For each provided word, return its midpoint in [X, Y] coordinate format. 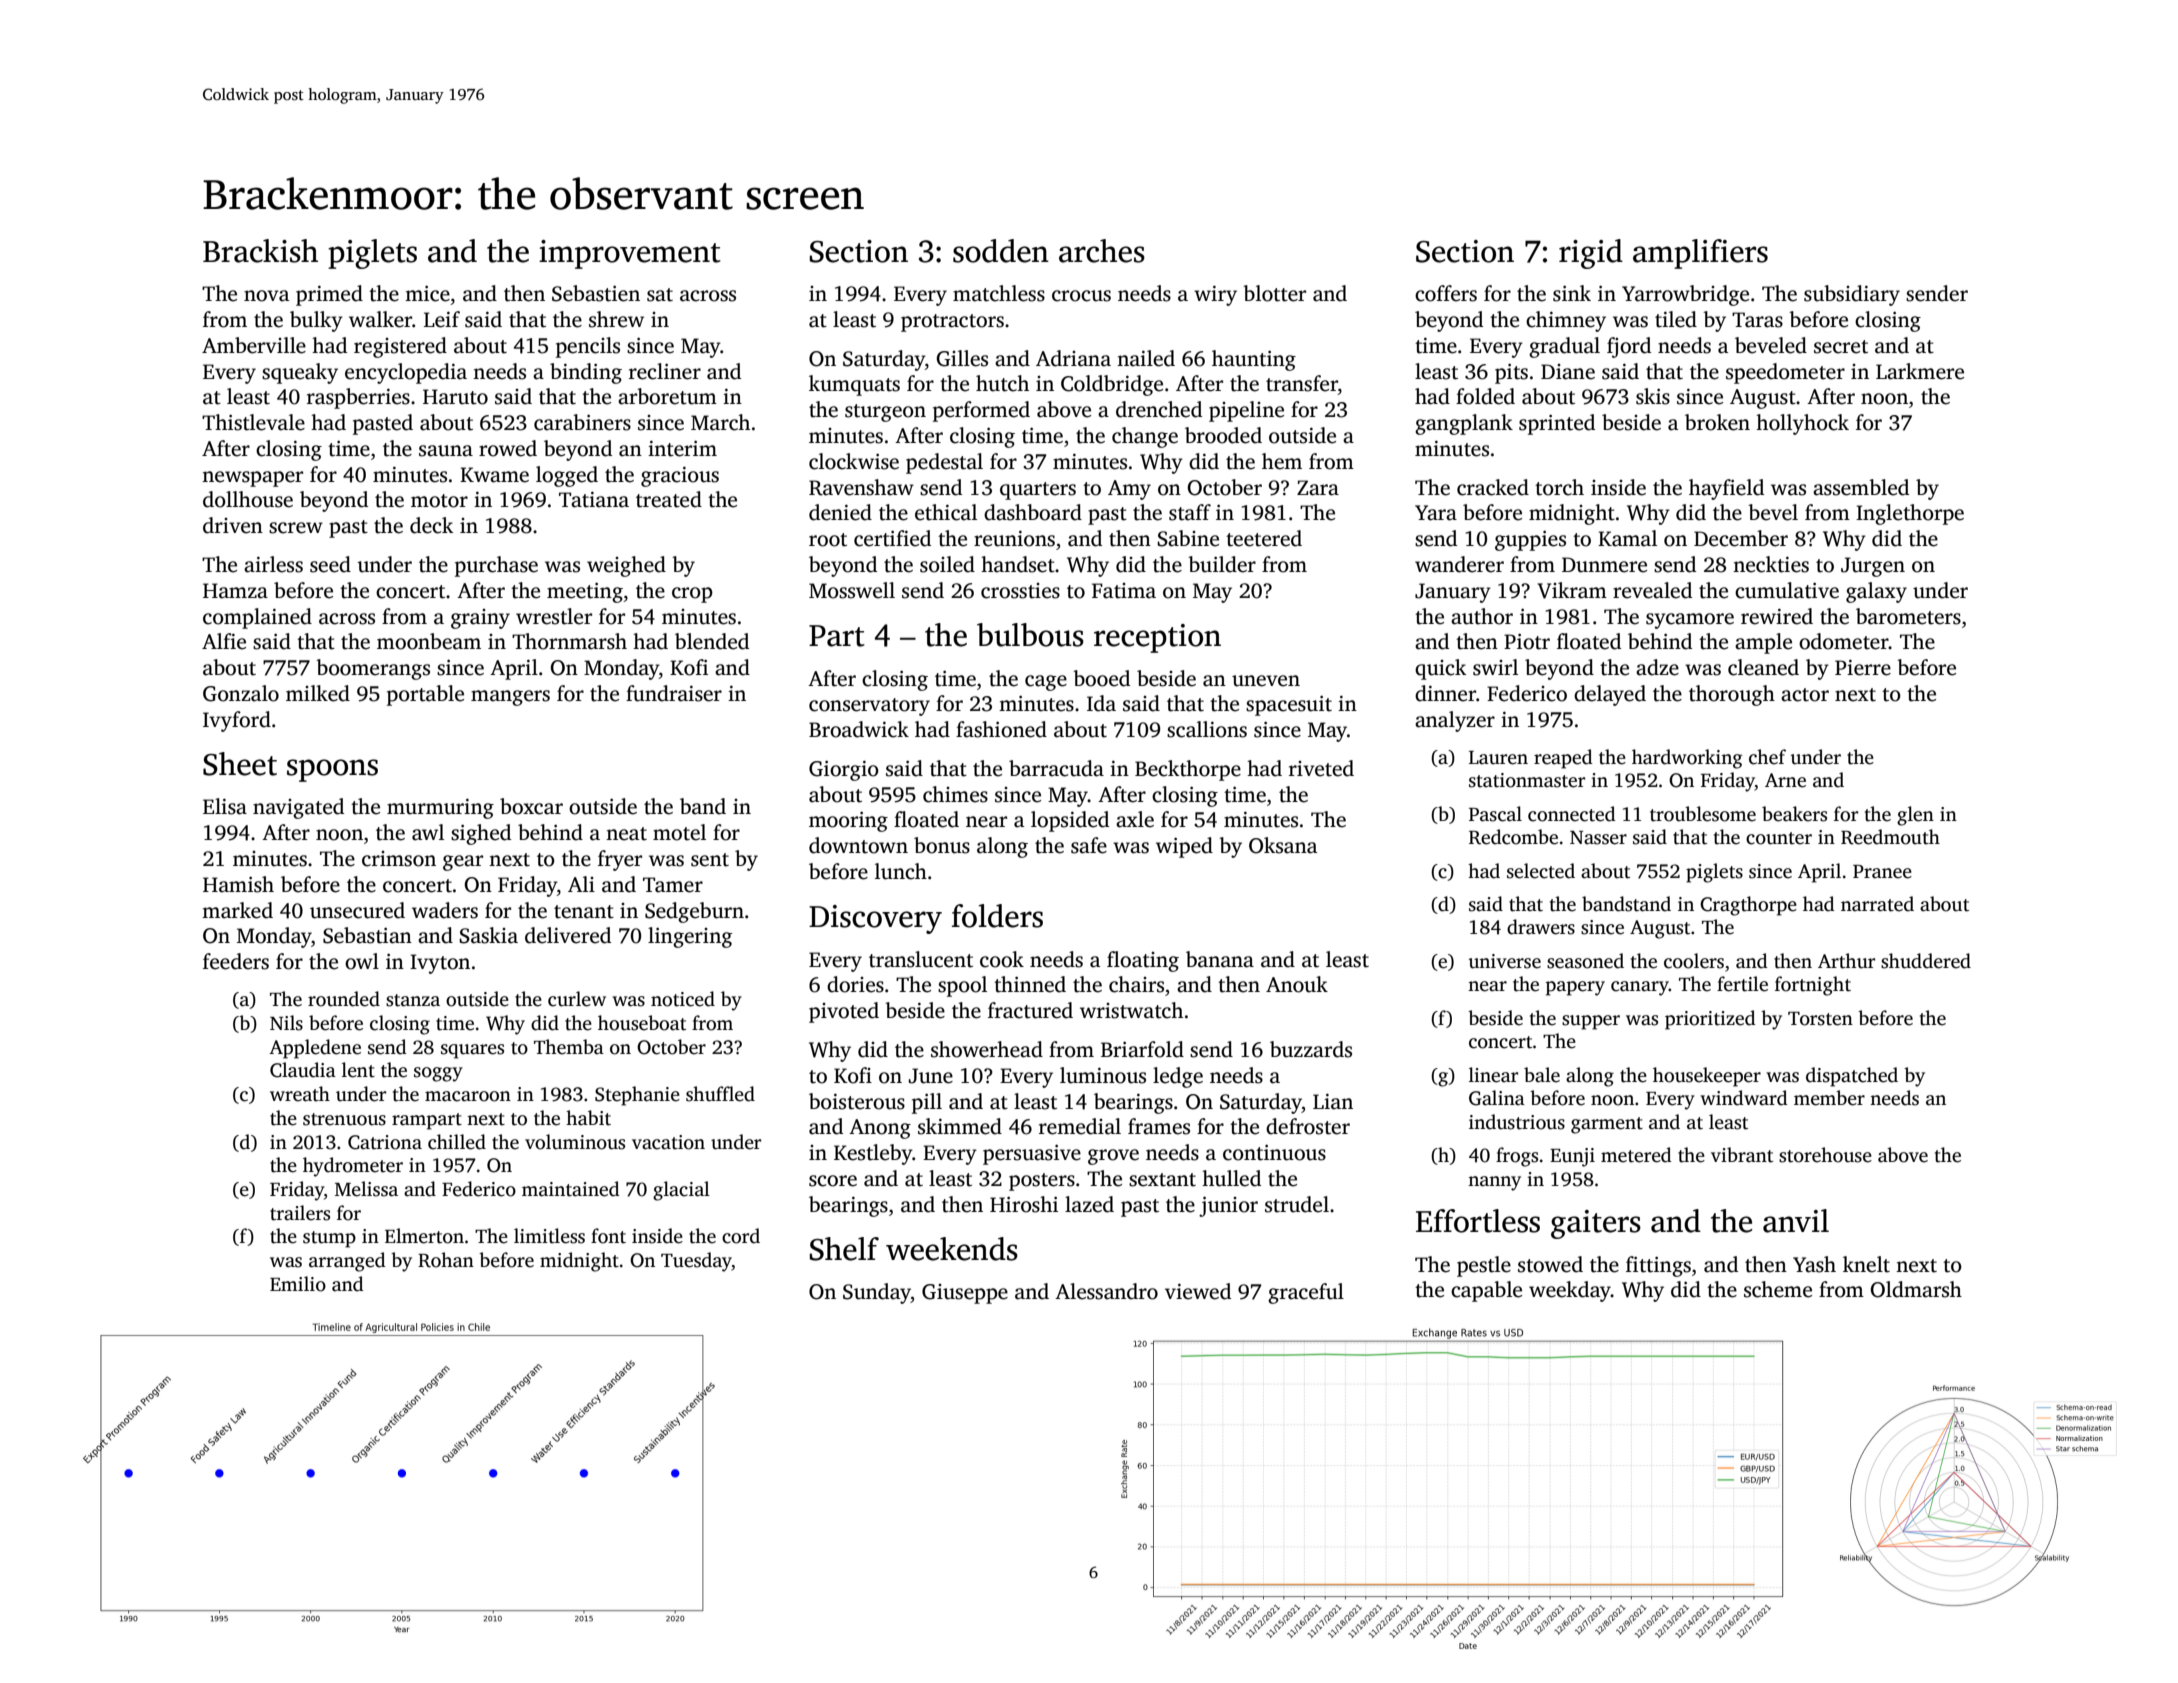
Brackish [260, 251]
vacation [668, 1142]
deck [431, 525]
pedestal [944, 463]
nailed [1146, 358]
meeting [585, 593]
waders [445, 910]
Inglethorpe [1910, 514]
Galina [1497, 1098]
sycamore [1690, 621]
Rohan [446, 1260]
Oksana [1283, 845]
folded [1485, 396]
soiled [947, 564]
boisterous [857, 1101]
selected [1541, 871]
